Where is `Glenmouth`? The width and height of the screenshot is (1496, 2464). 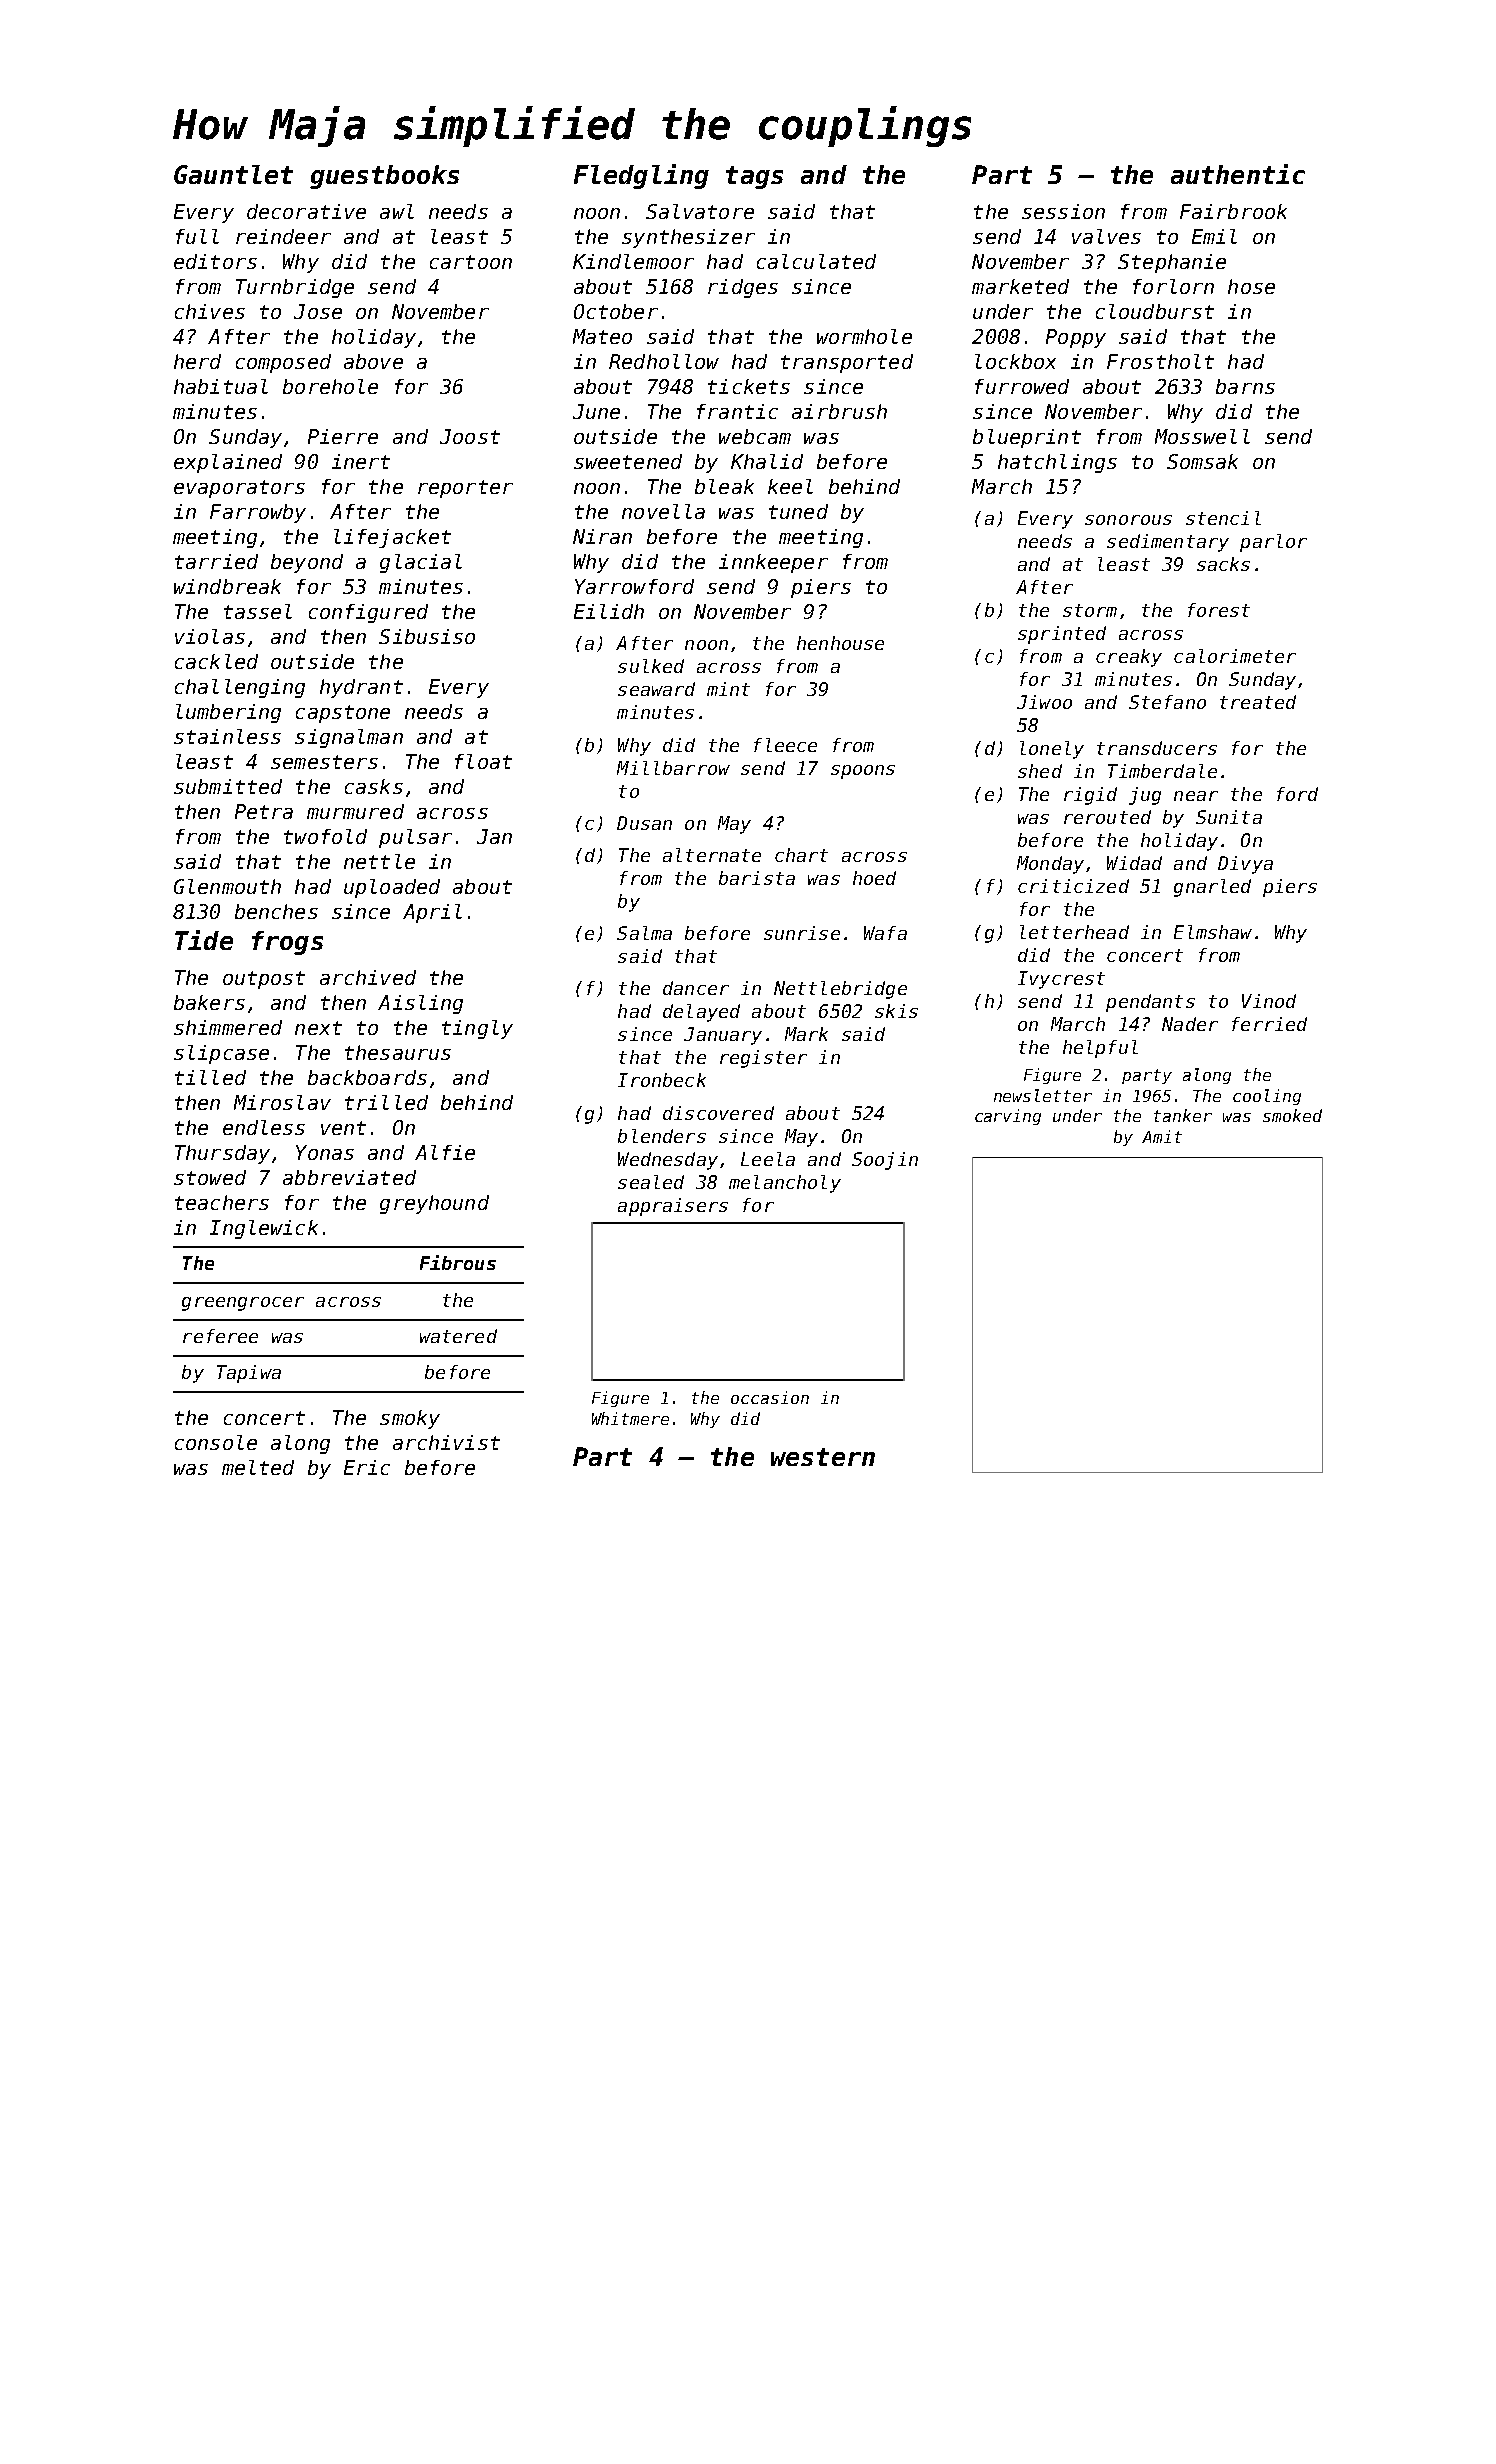 Glenmouth is located at coordinates (227, 886).
